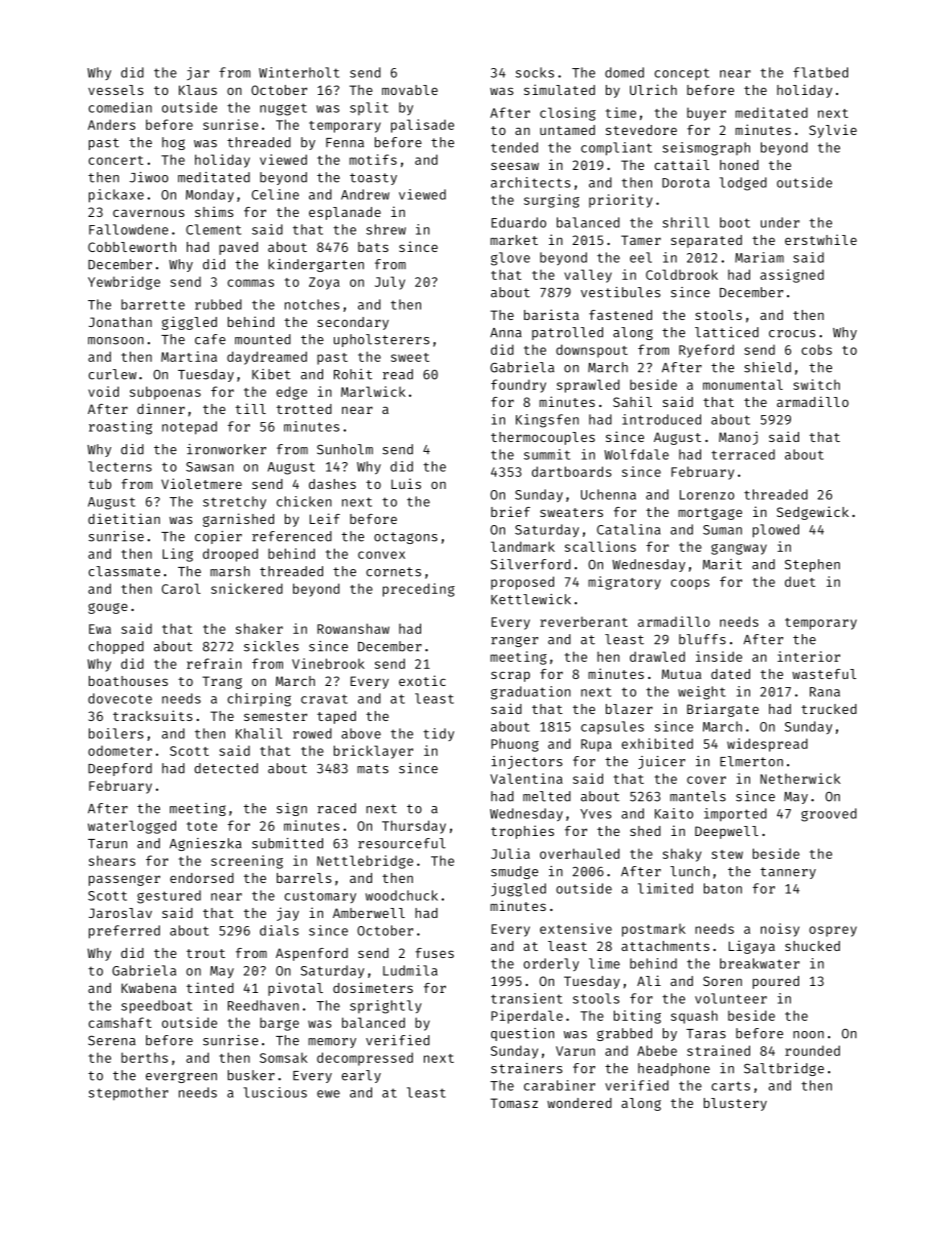 The height and width of the document is (1233, 952). Describe the element at coordinates (373, 247) in the document. I see `bats` at that location.
